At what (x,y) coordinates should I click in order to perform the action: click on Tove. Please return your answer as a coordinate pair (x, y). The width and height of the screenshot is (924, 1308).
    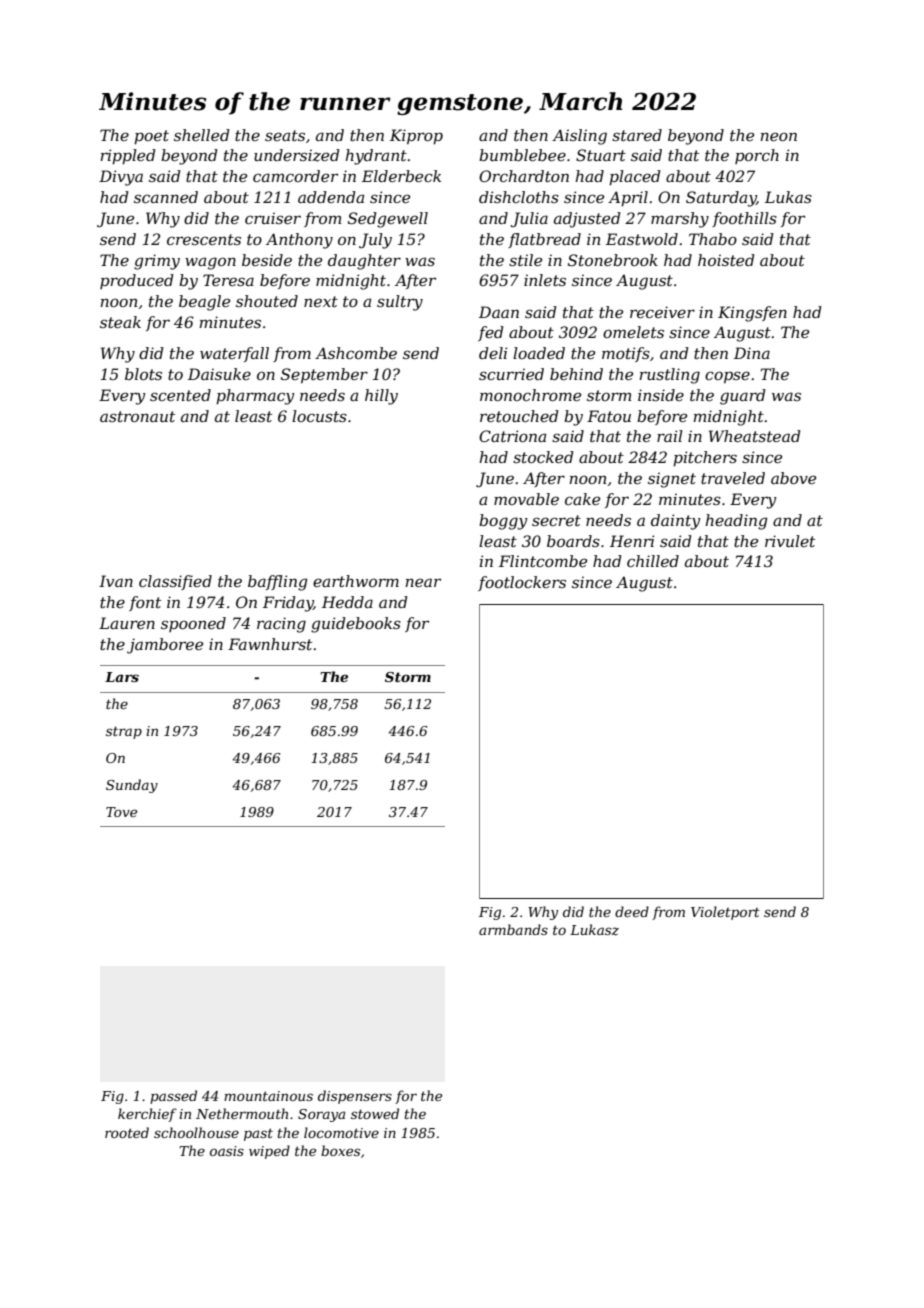
    Looking at the image, I should click on (121, 812).
